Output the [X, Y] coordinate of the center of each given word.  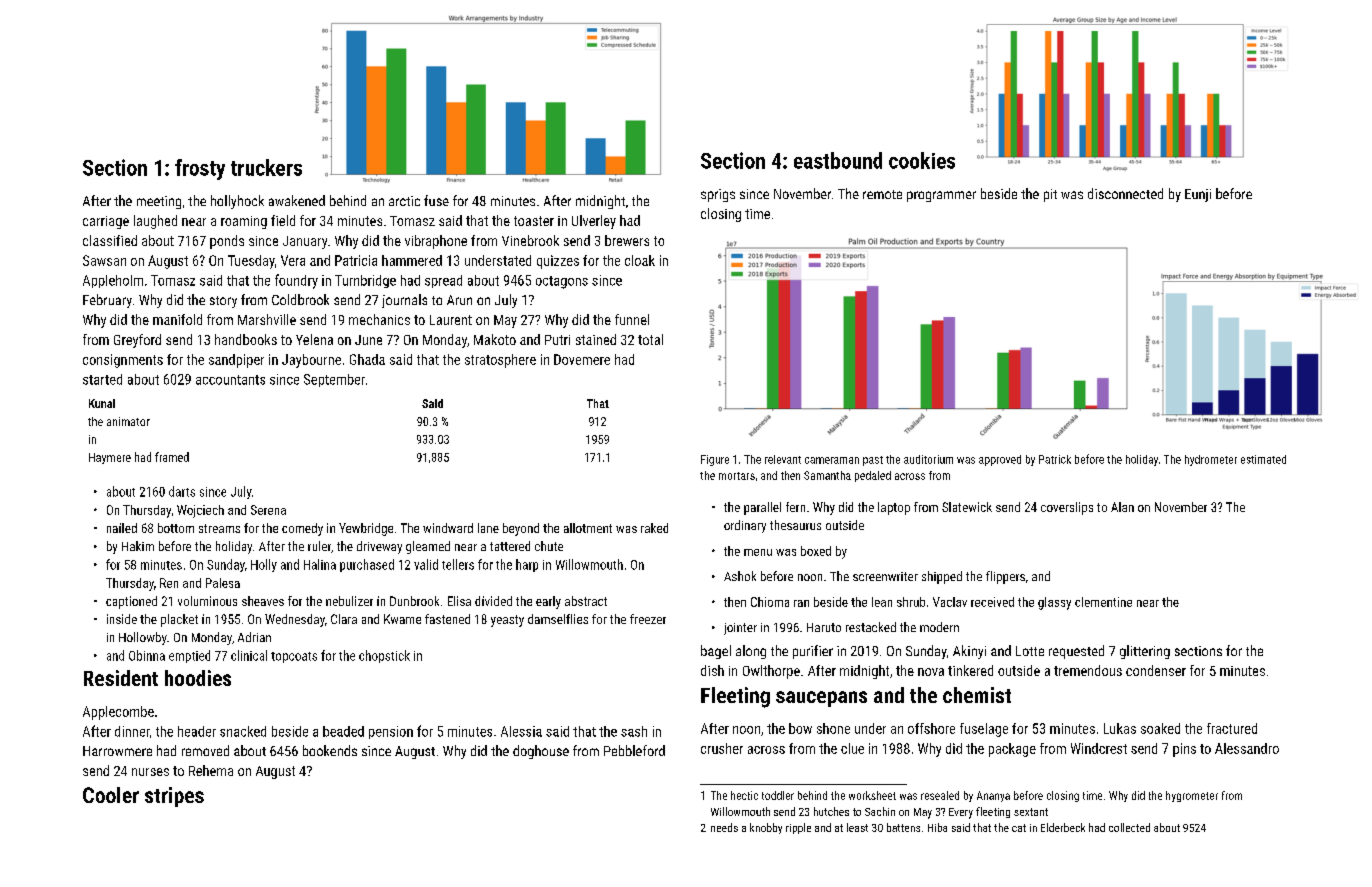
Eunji [1198, 195]
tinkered [970, 670]
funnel [632, 319]
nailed [122, 528]
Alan [1122, 507]
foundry [296, 281]
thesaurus [795, 525]
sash [634, 731]
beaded [343, 731]
